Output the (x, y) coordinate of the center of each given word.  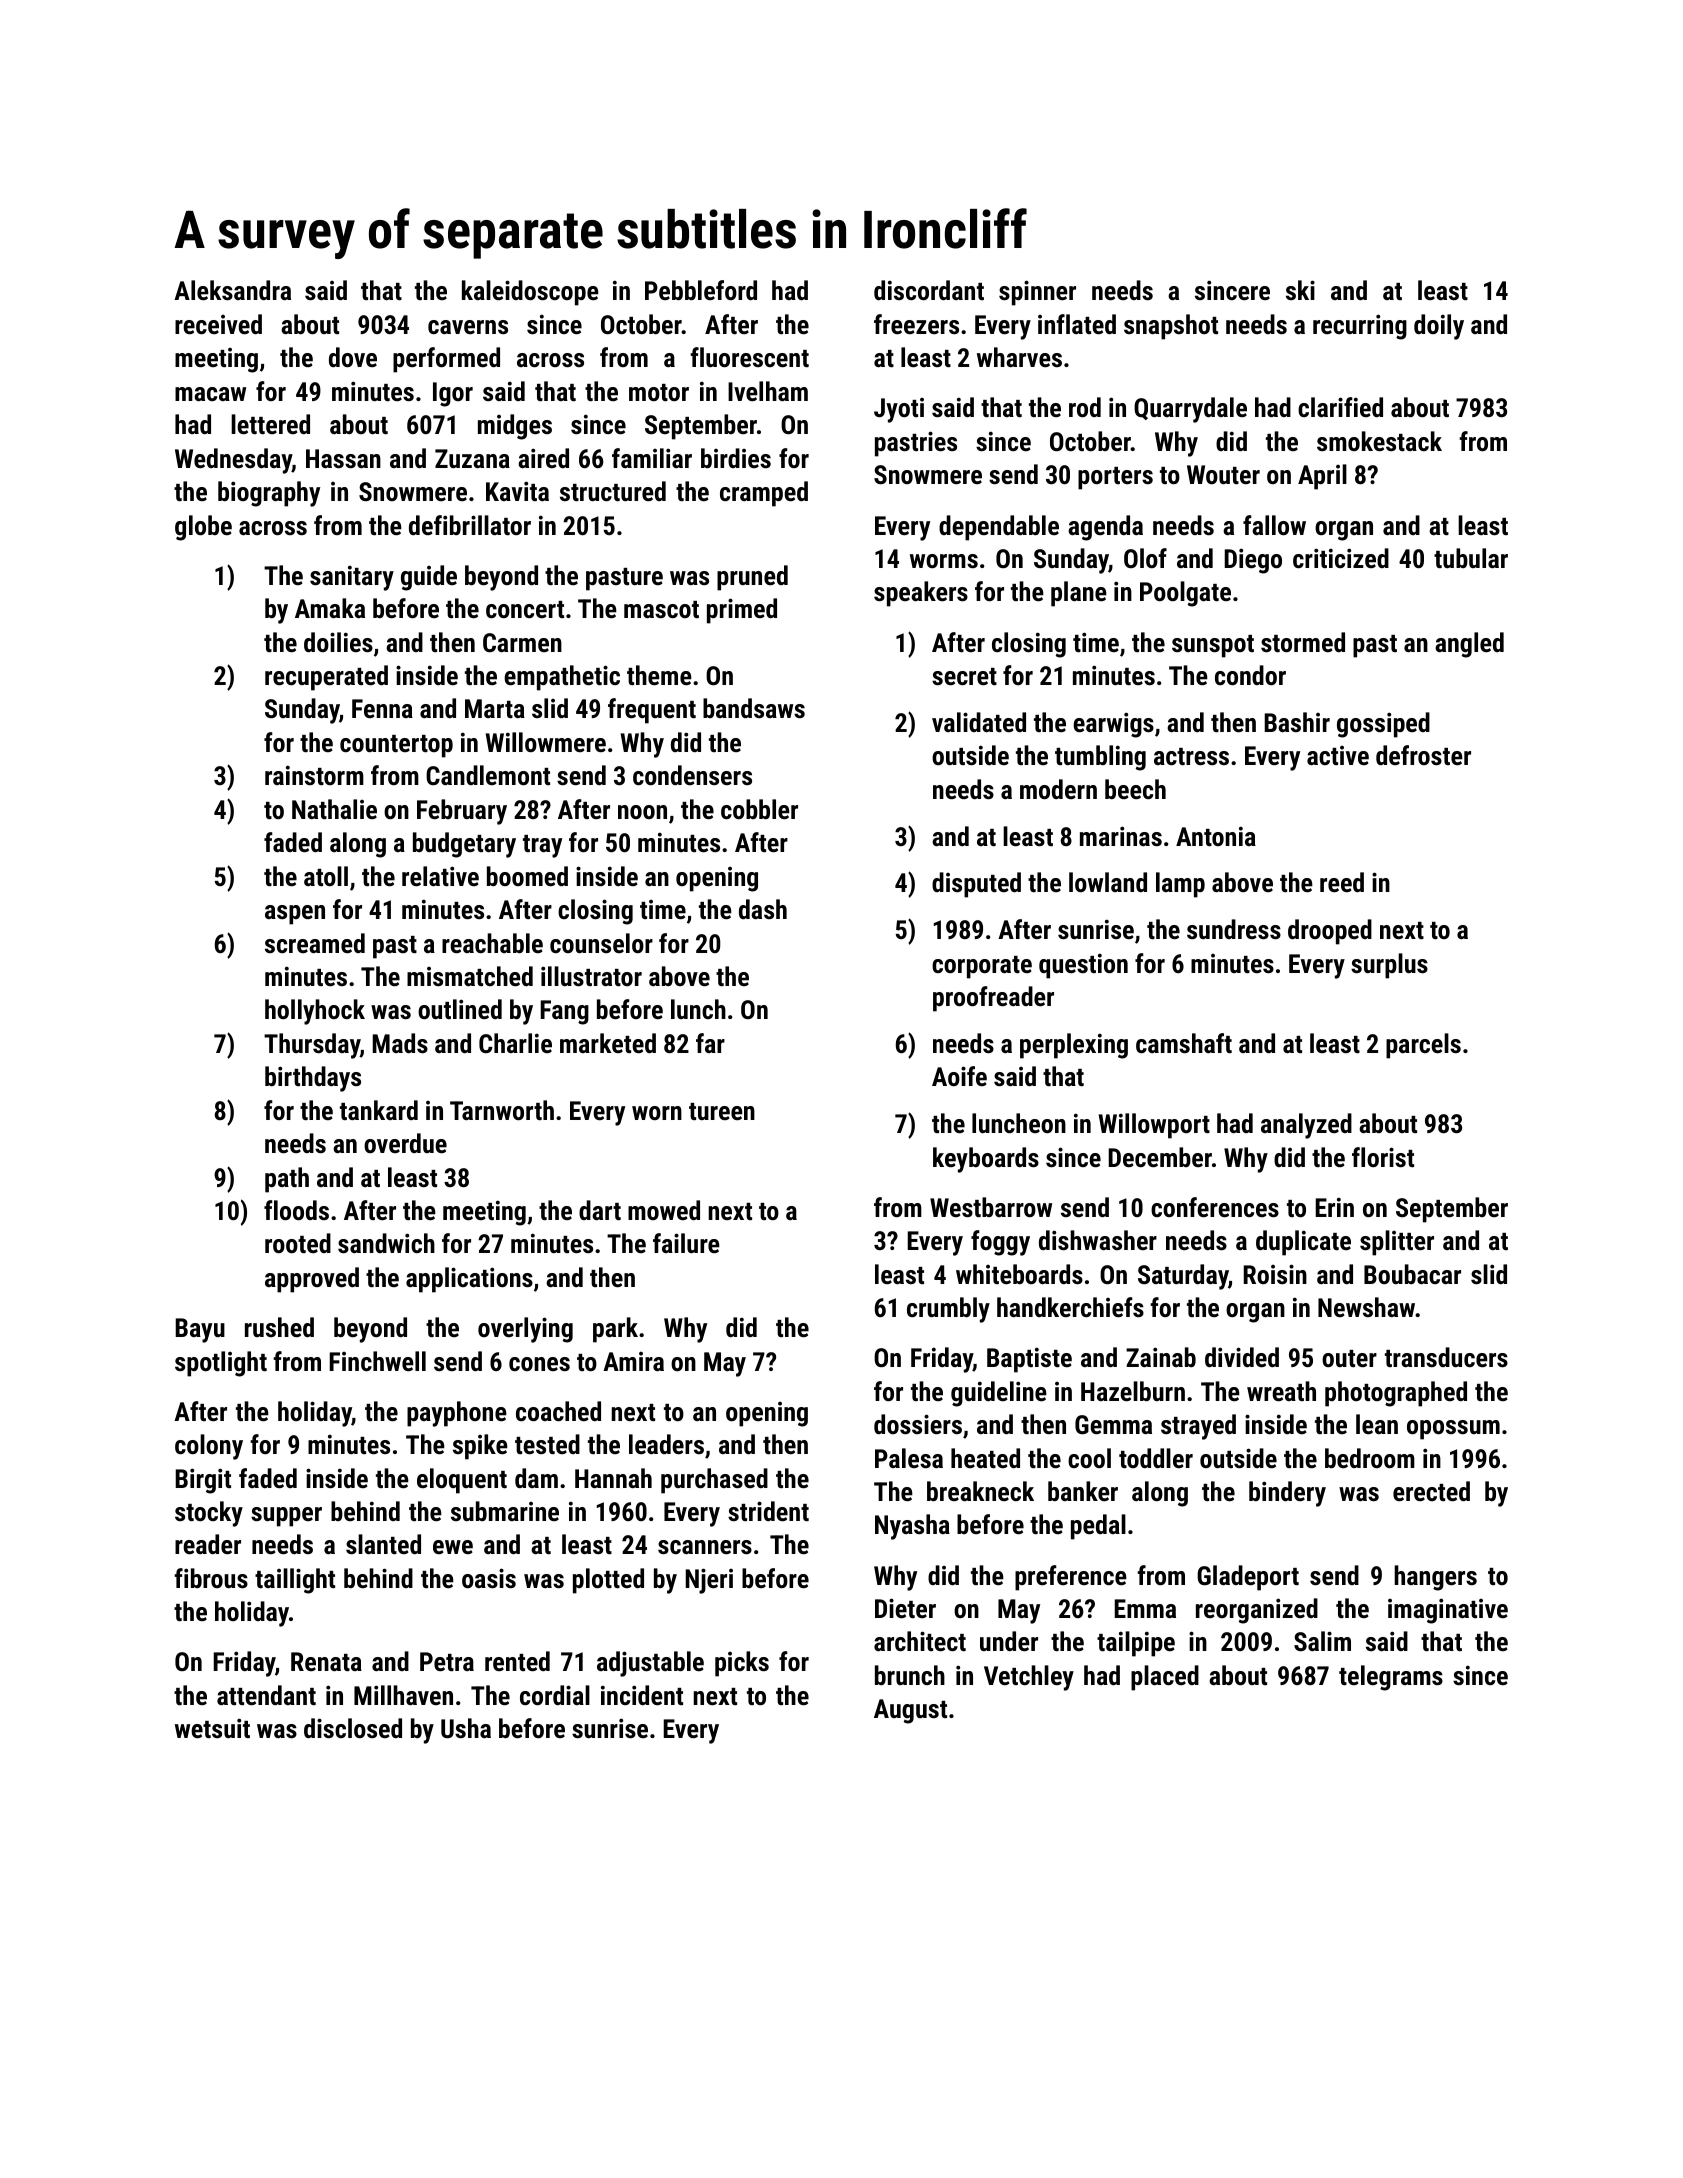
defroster (1423, 755)
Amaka (330, 608)
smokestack (1379, 441)
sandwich (386, 1243)
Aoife (959, 1076)
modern (1058, 789)
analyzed (1306, 1126)
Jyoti (899, 410)
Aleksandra (232, 290)
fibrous (211, 1578)
